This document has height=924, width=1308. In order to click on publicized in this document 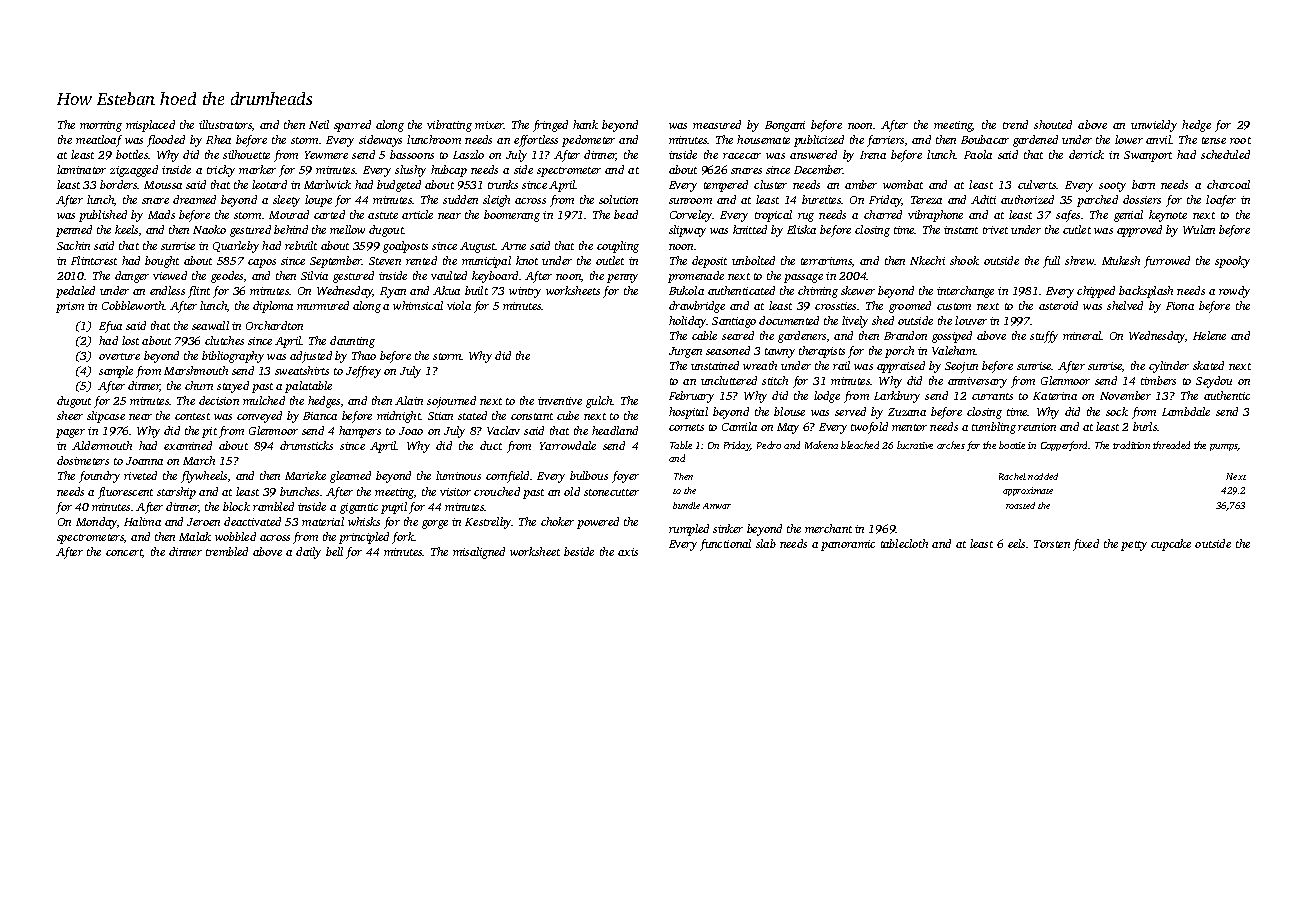, I will do `click(819, 141)`.
